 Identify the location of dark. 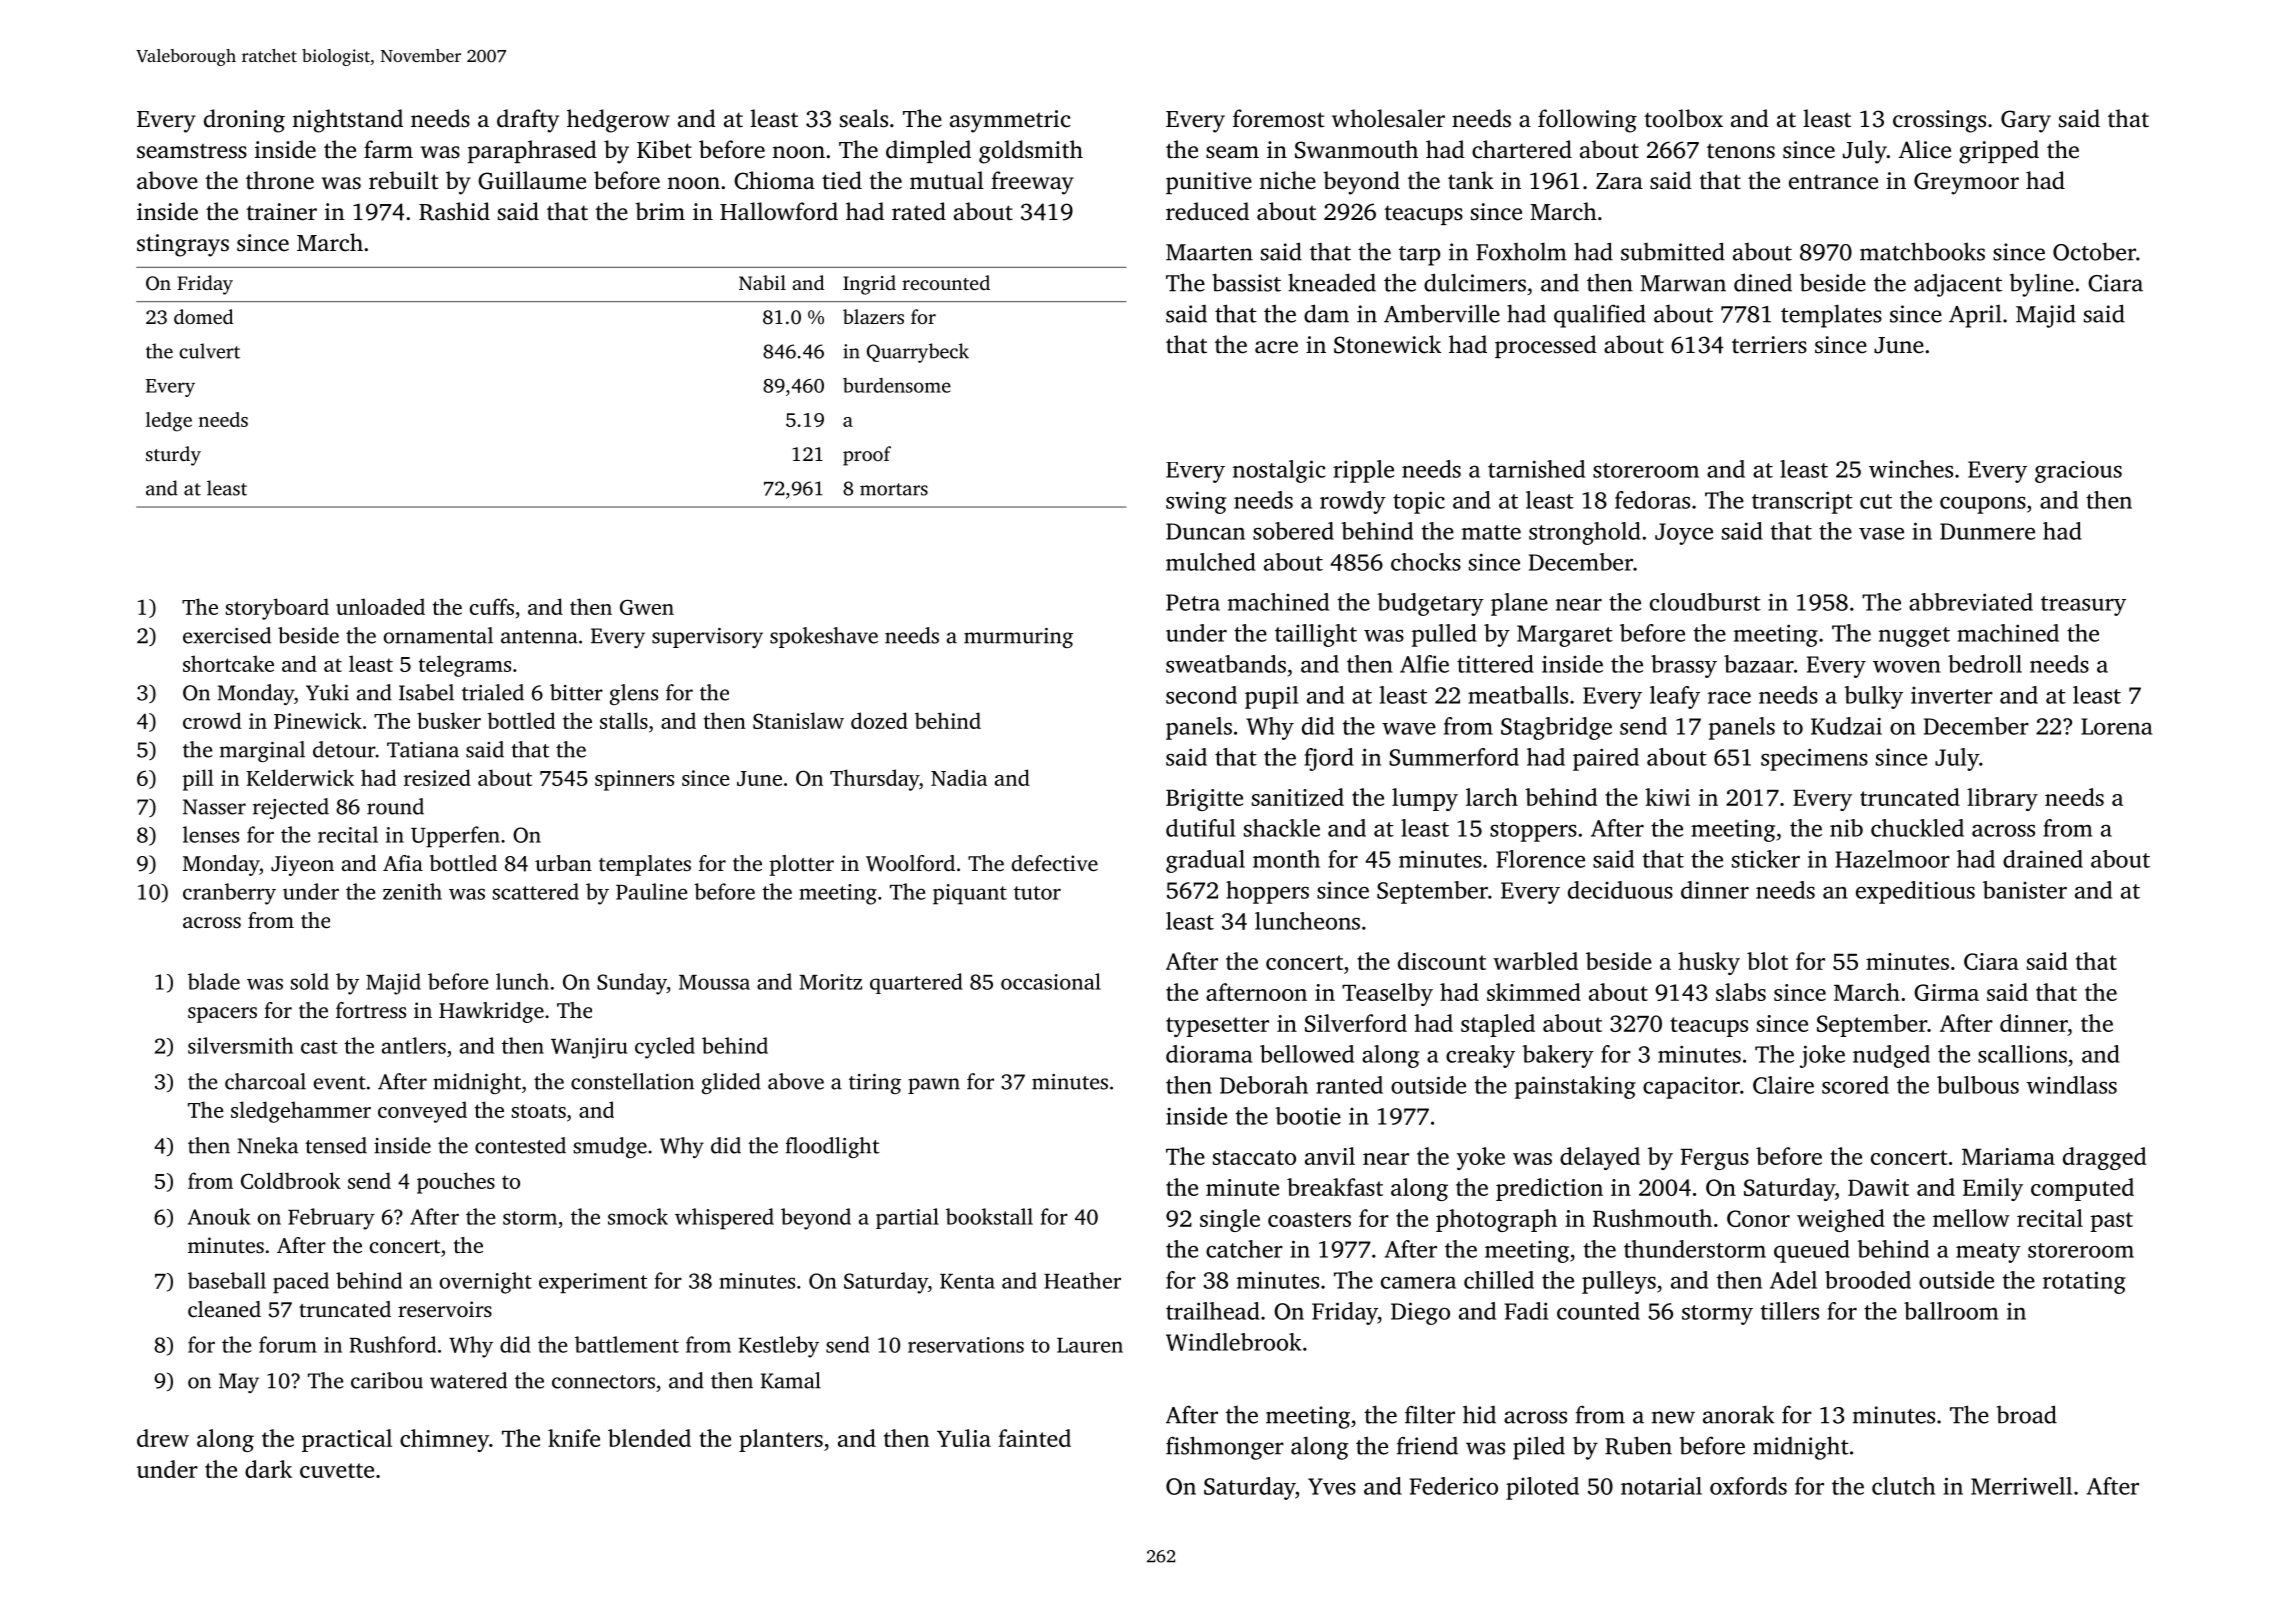
(268, 1469).
